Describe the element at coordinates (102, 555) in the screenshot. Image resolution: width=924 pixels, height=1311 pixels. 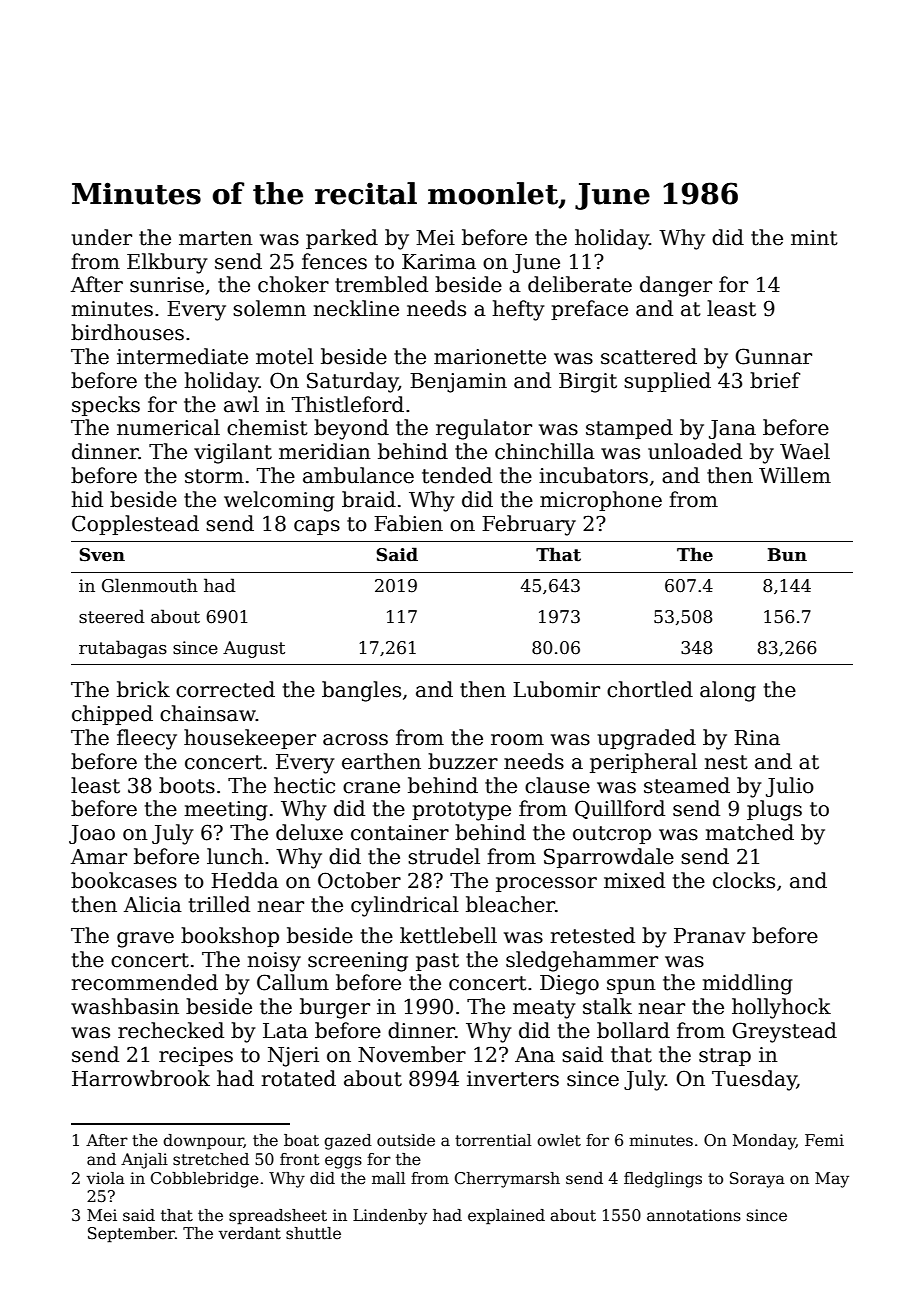
I see `Sven` at that location.
